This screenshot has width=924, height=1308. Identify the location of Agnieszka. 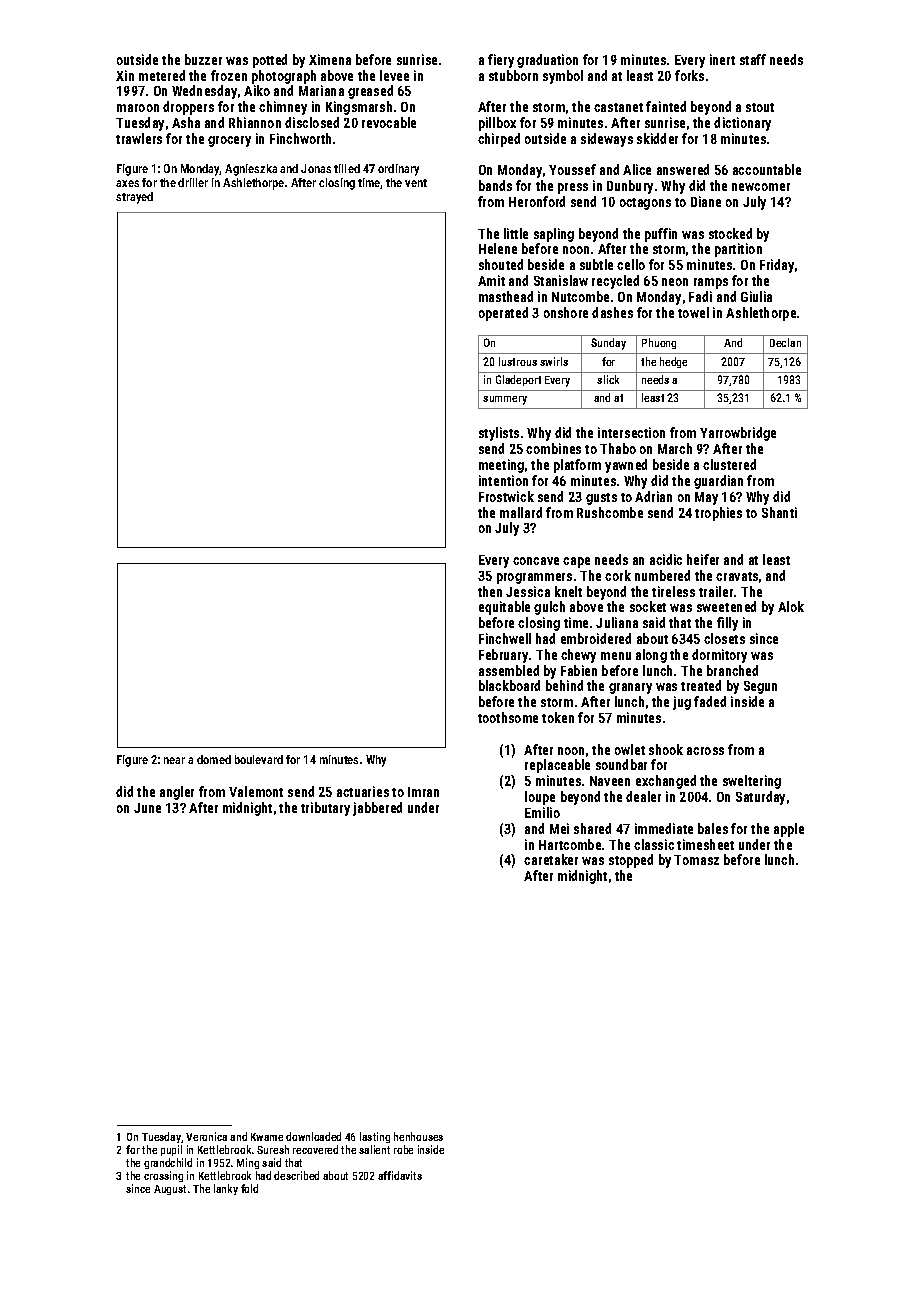
(251, 170).
